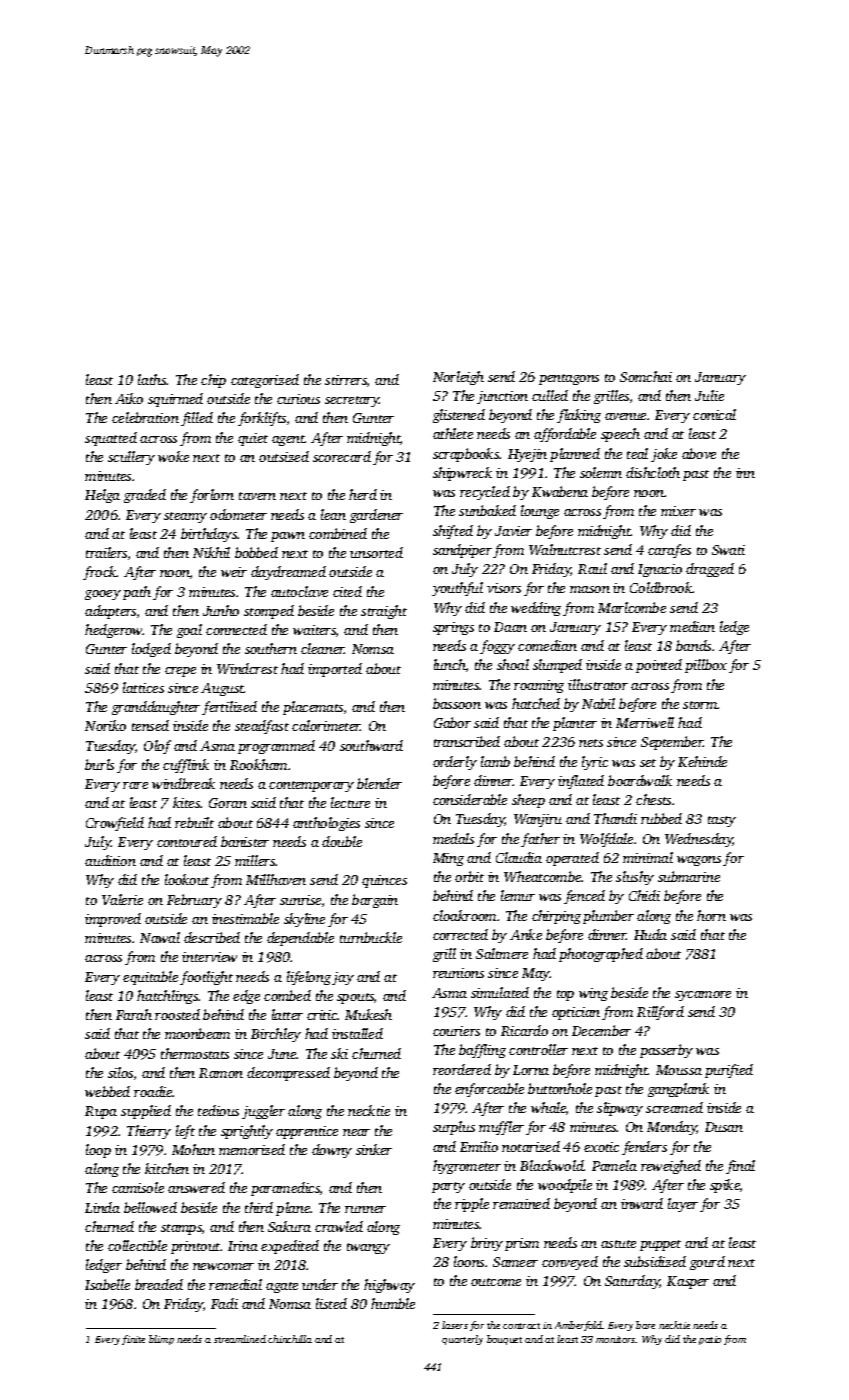  Describe the element at coordinates (99, 764) in the page. I see `burls` at that location.
